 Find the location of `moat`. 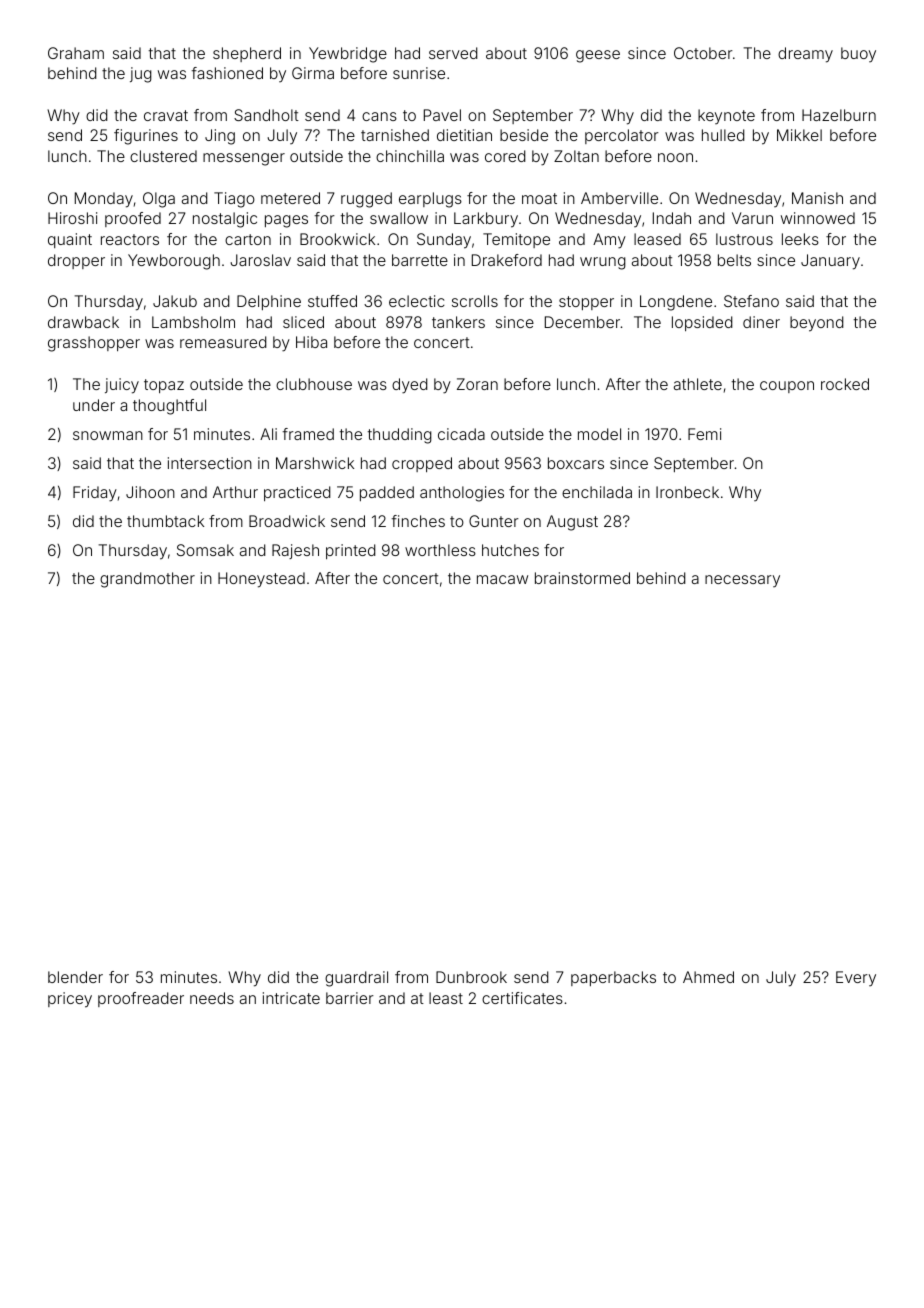

moat is located at coordinates (539, 198).
